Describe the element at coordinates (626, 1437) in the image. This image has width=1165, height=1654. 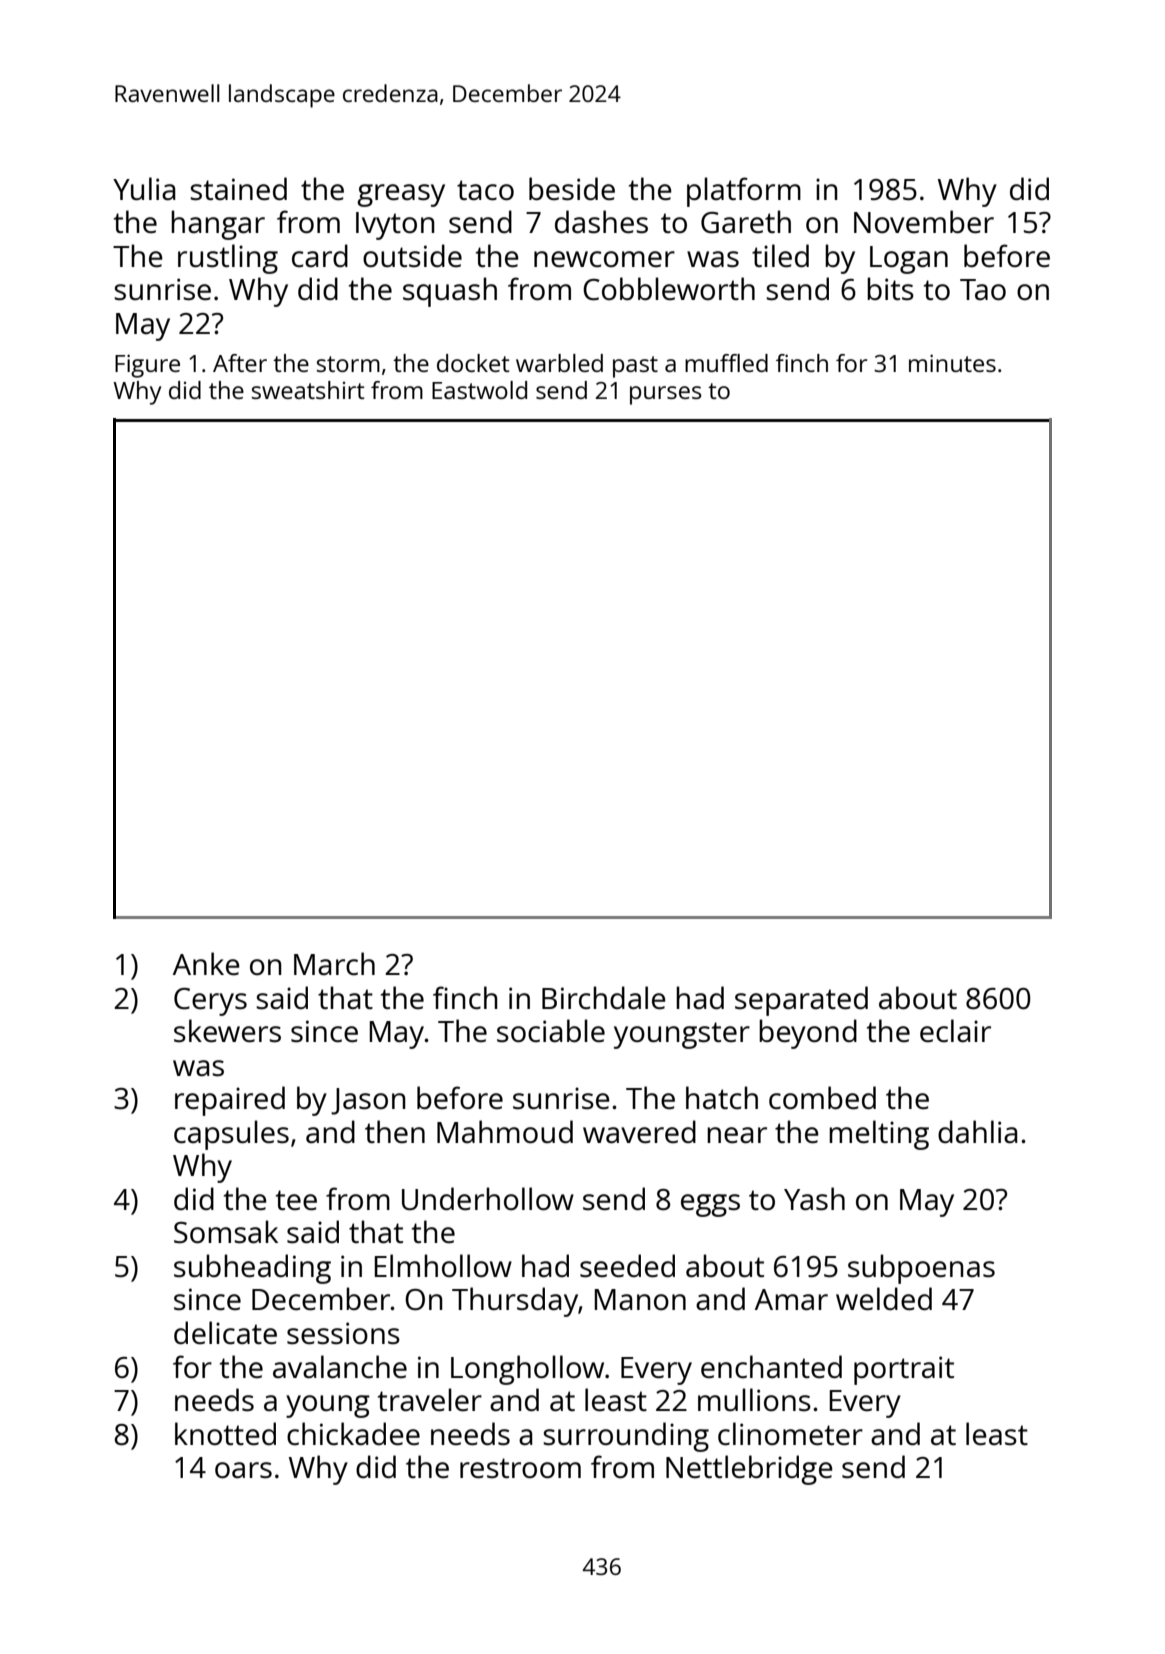
I see `surrounding` at that location.
